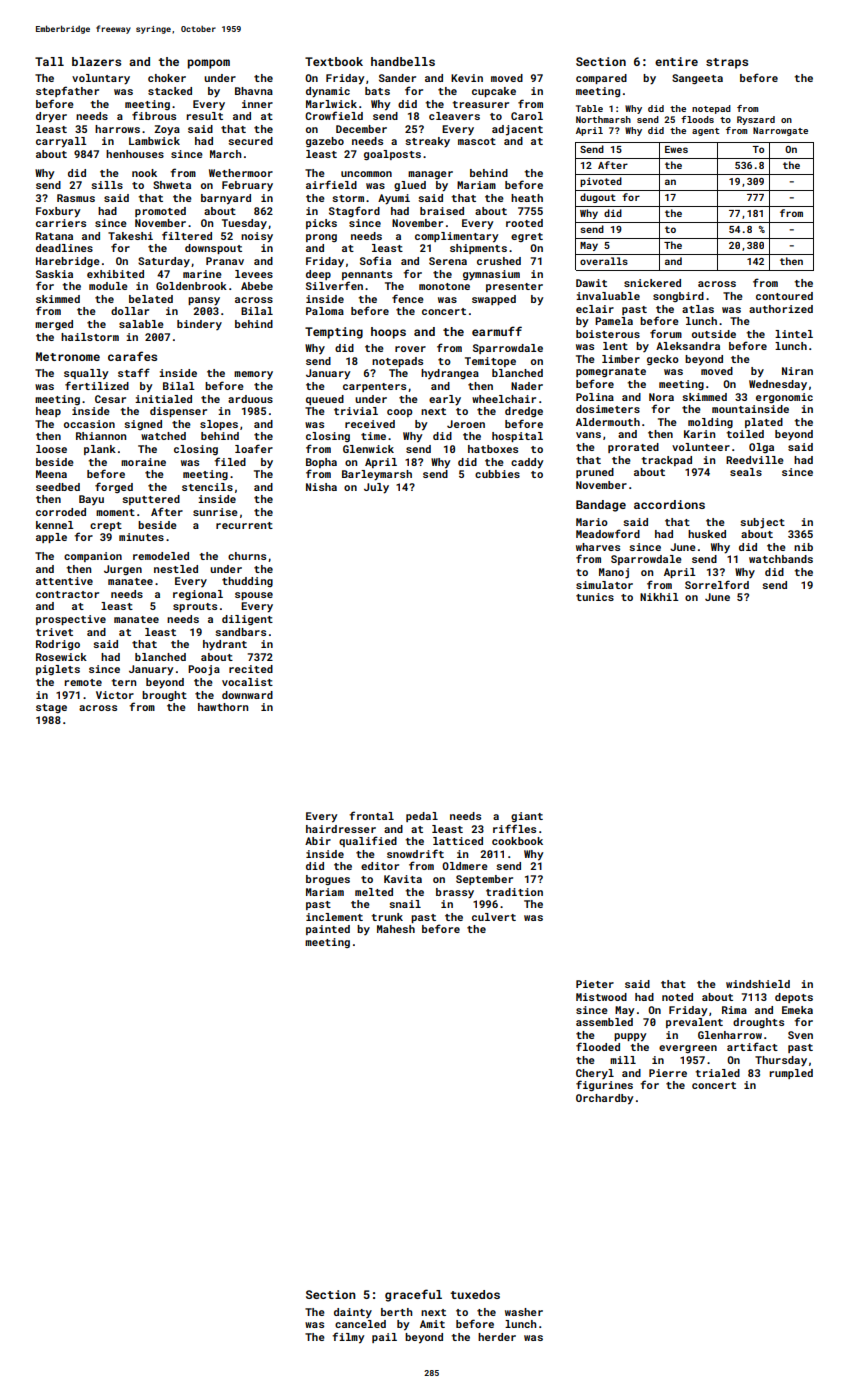 The width and height of the page is (849, 1400). I want to click on Tall, so click(49, 61).
